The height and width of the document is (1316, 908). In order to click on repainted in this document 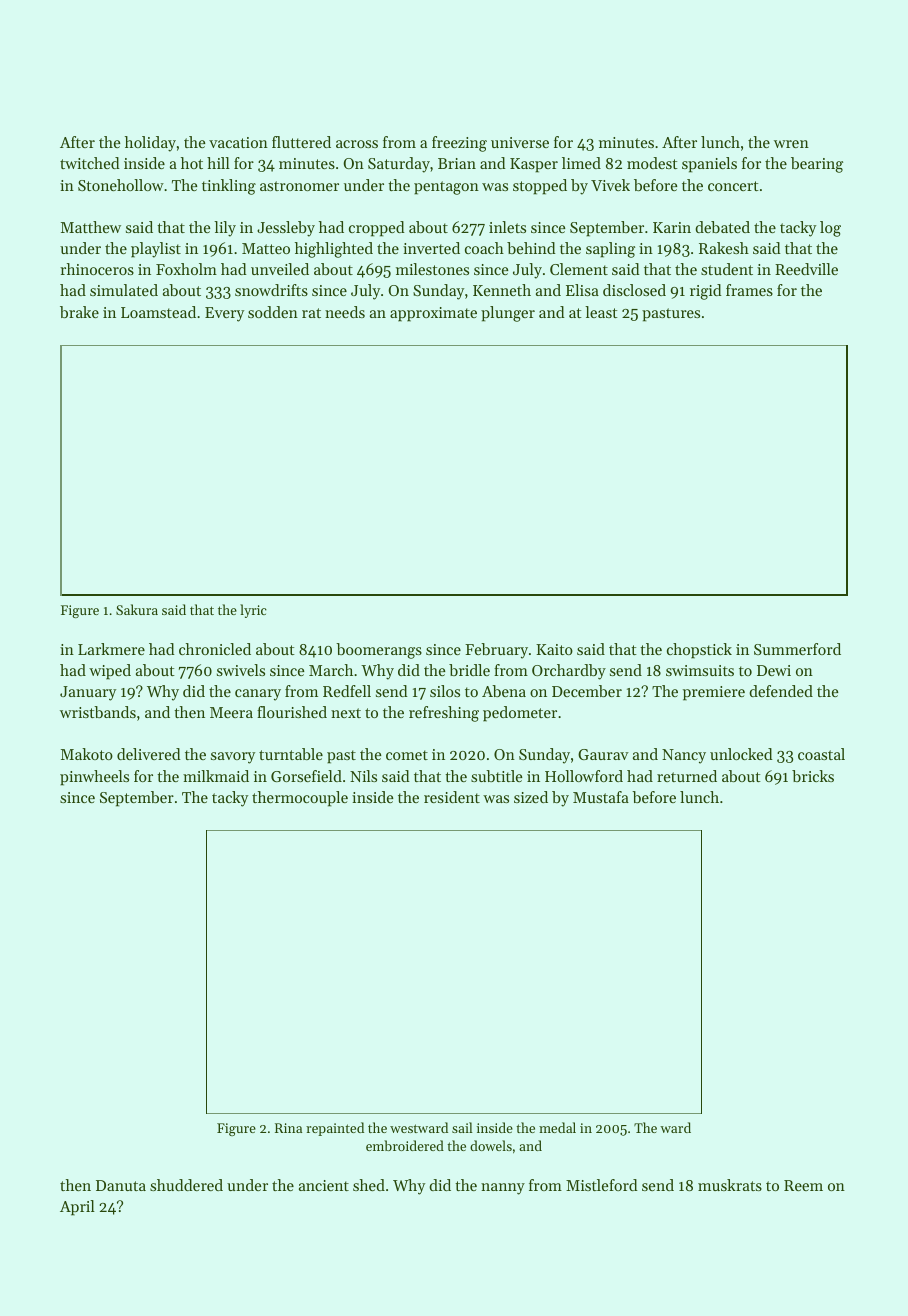, I will do `click(335, 1129)`.
